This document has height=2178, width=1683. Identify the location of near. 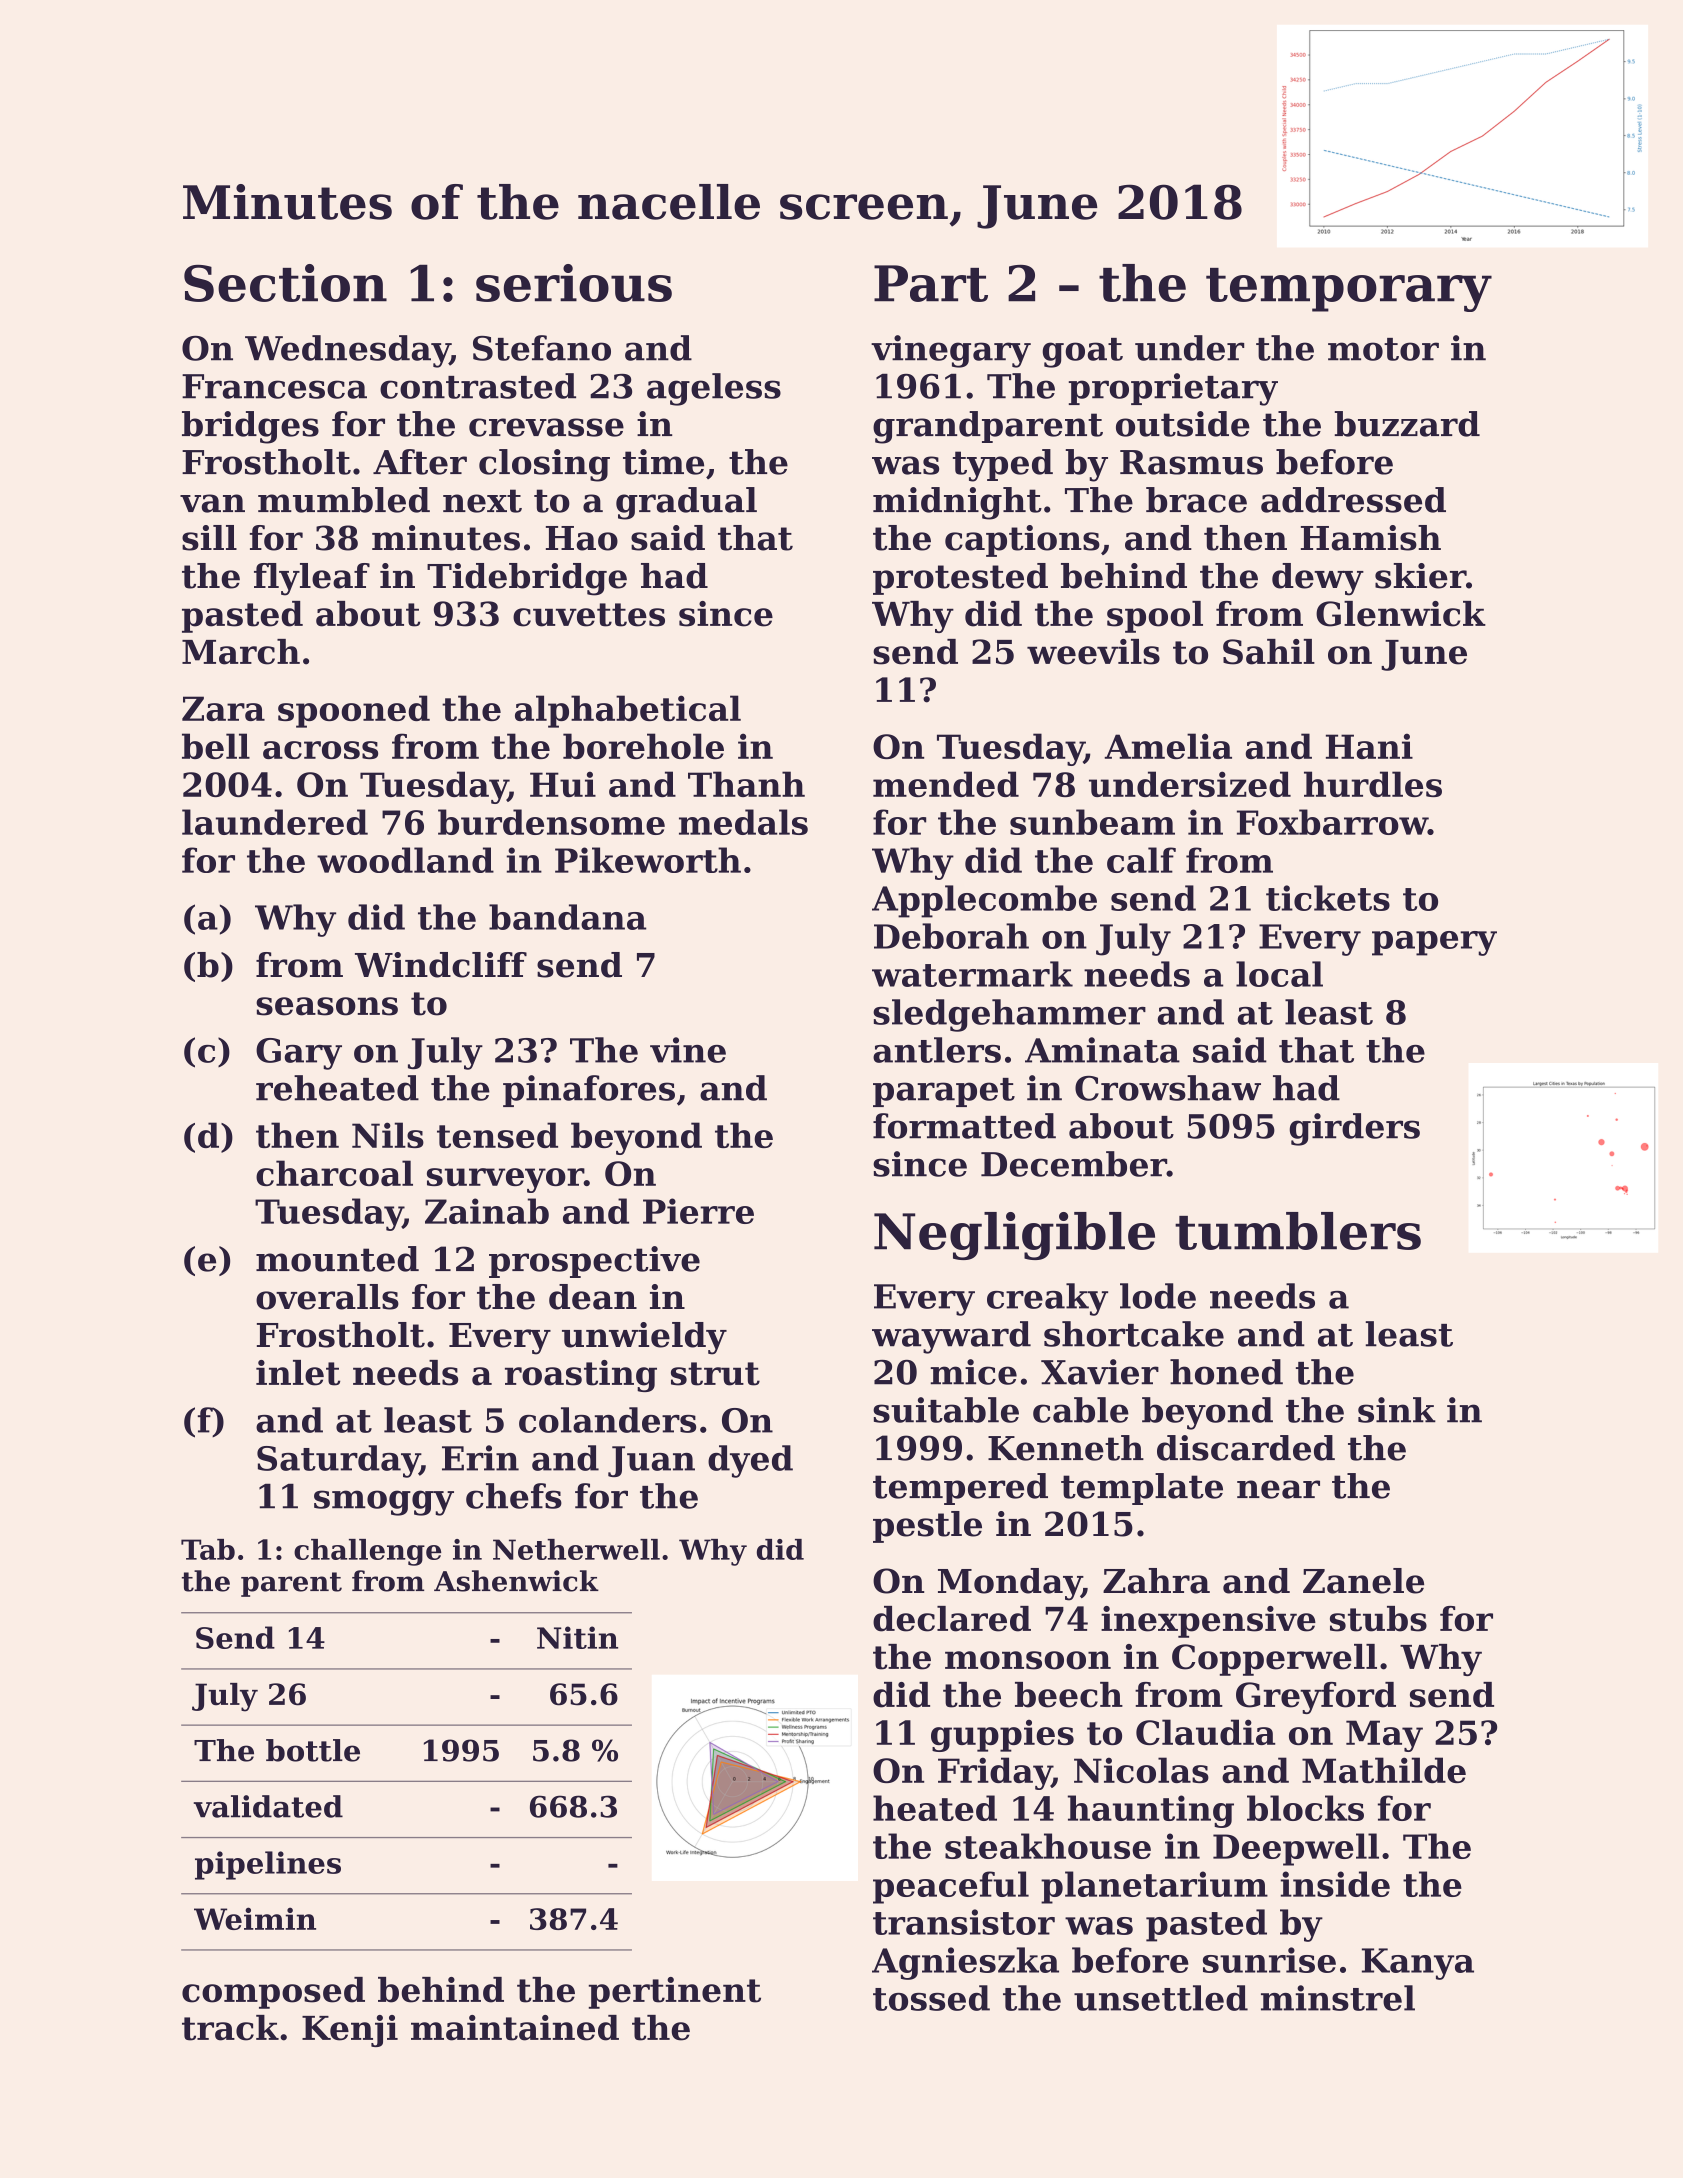
(1278, 1489).
